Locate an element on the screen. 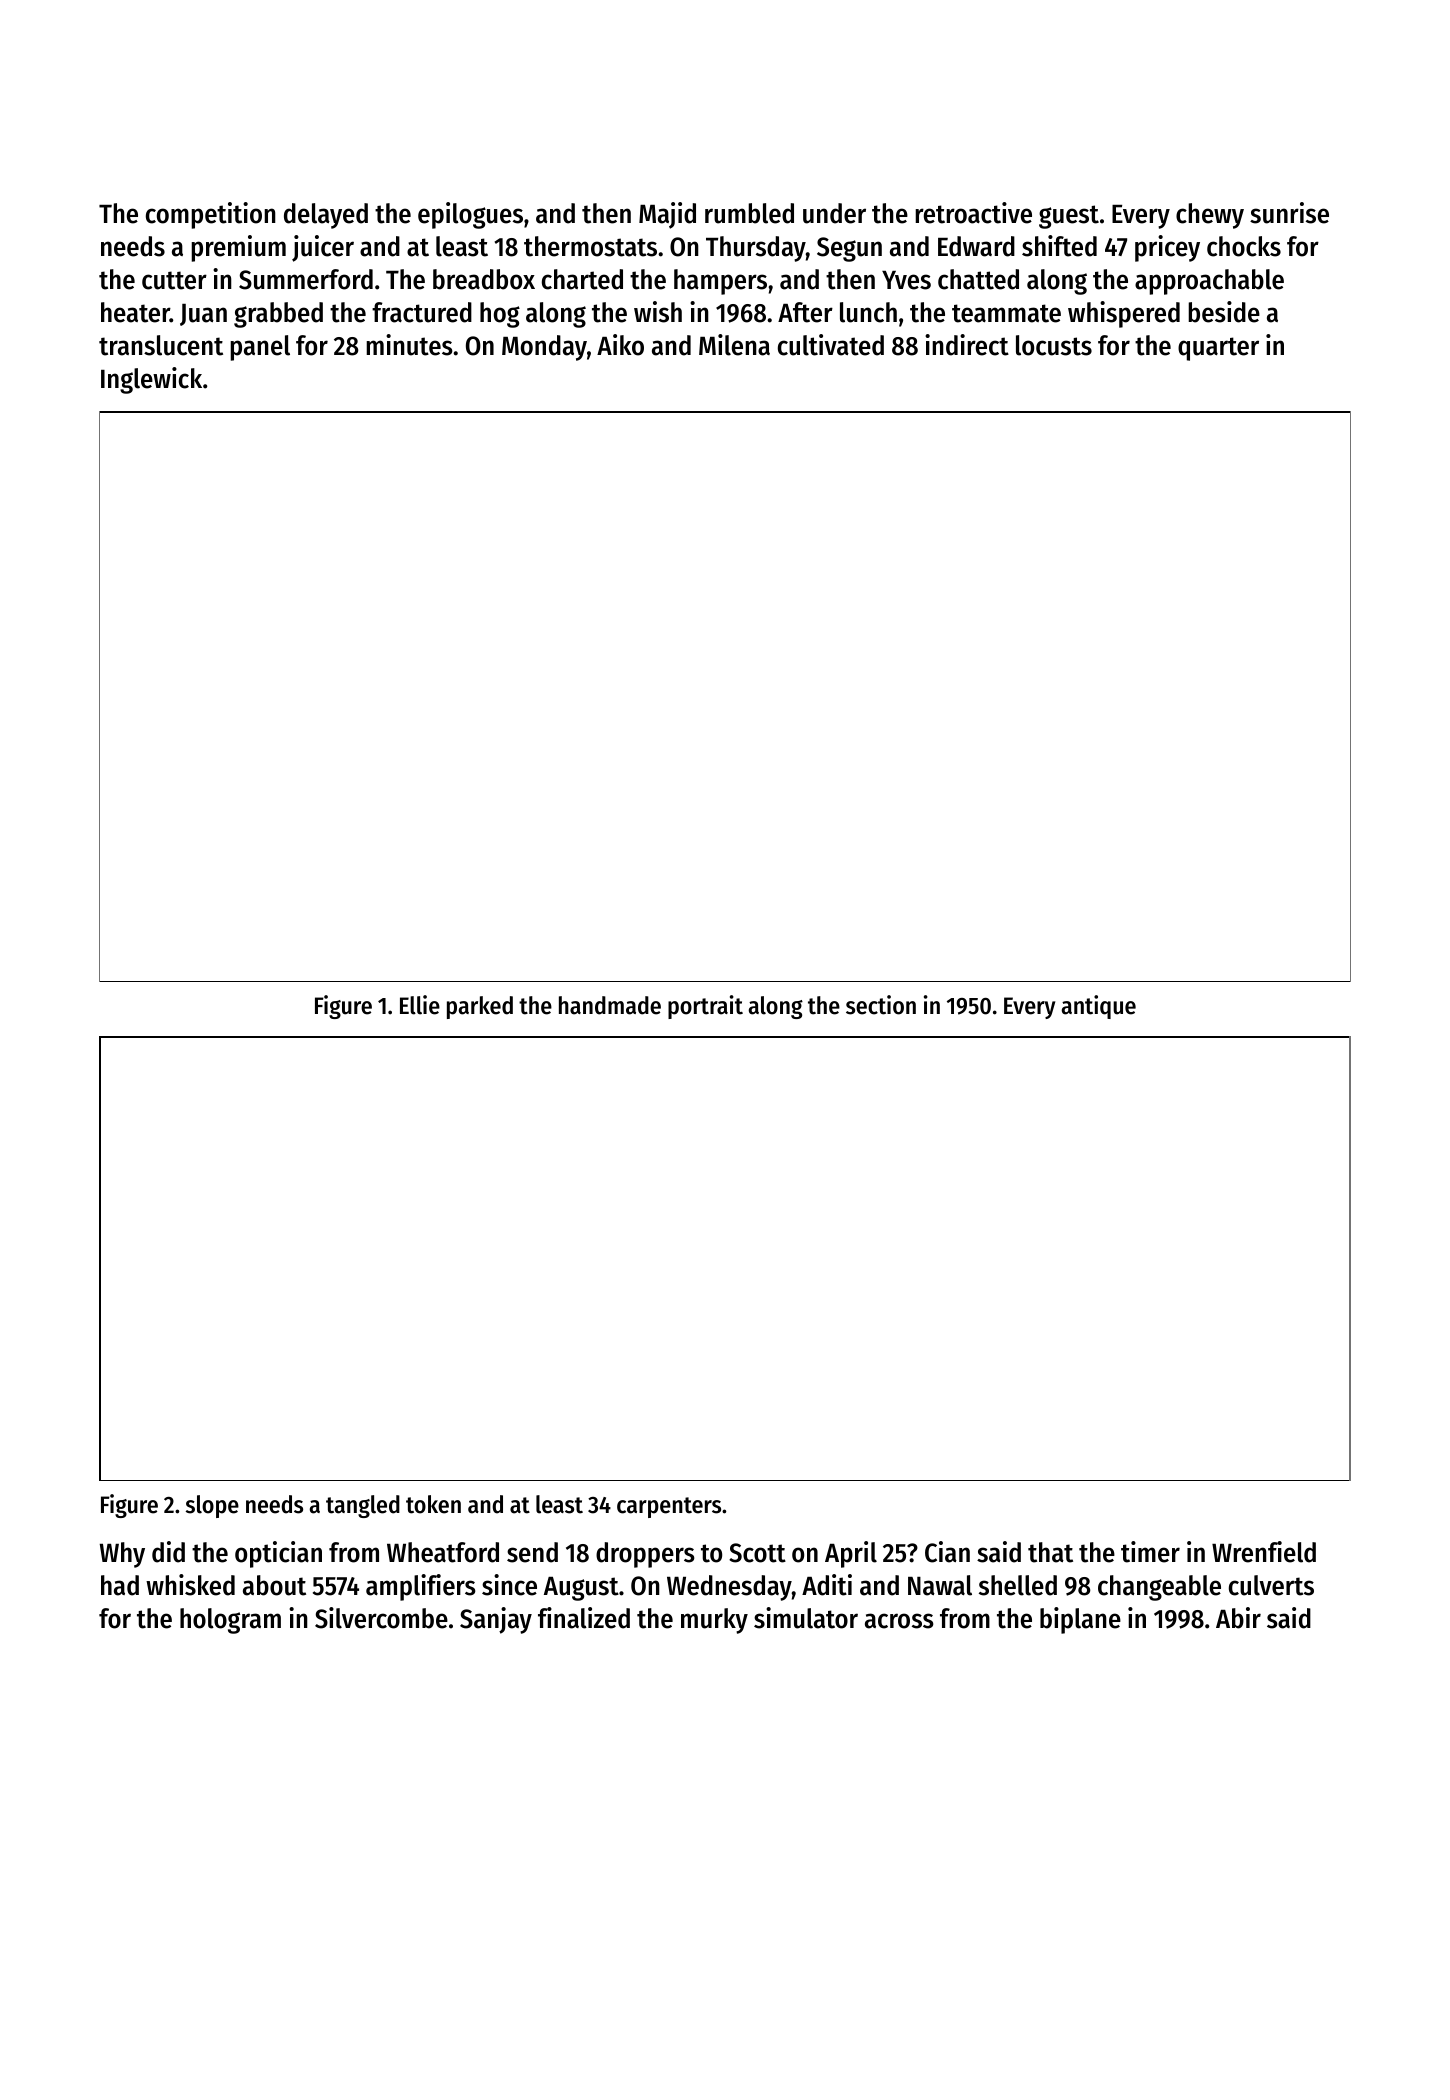 Image resolution: width=1450 pixels, height=2100 pixels. portrait is located at coordinates (705, 1007).
